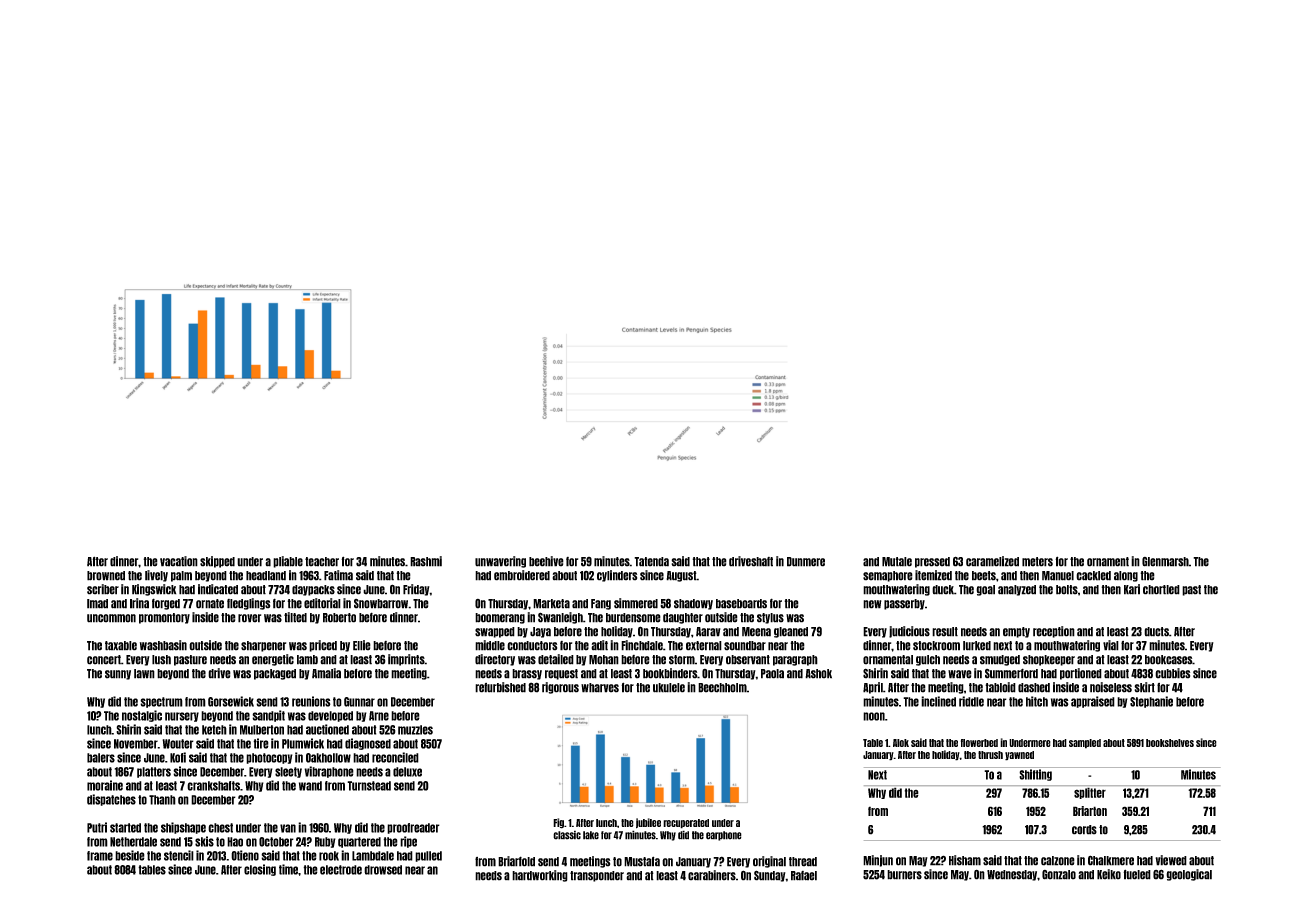 The width and height of the screenshot is (1308, 924). I want to click on closing, so click(260, 870).
